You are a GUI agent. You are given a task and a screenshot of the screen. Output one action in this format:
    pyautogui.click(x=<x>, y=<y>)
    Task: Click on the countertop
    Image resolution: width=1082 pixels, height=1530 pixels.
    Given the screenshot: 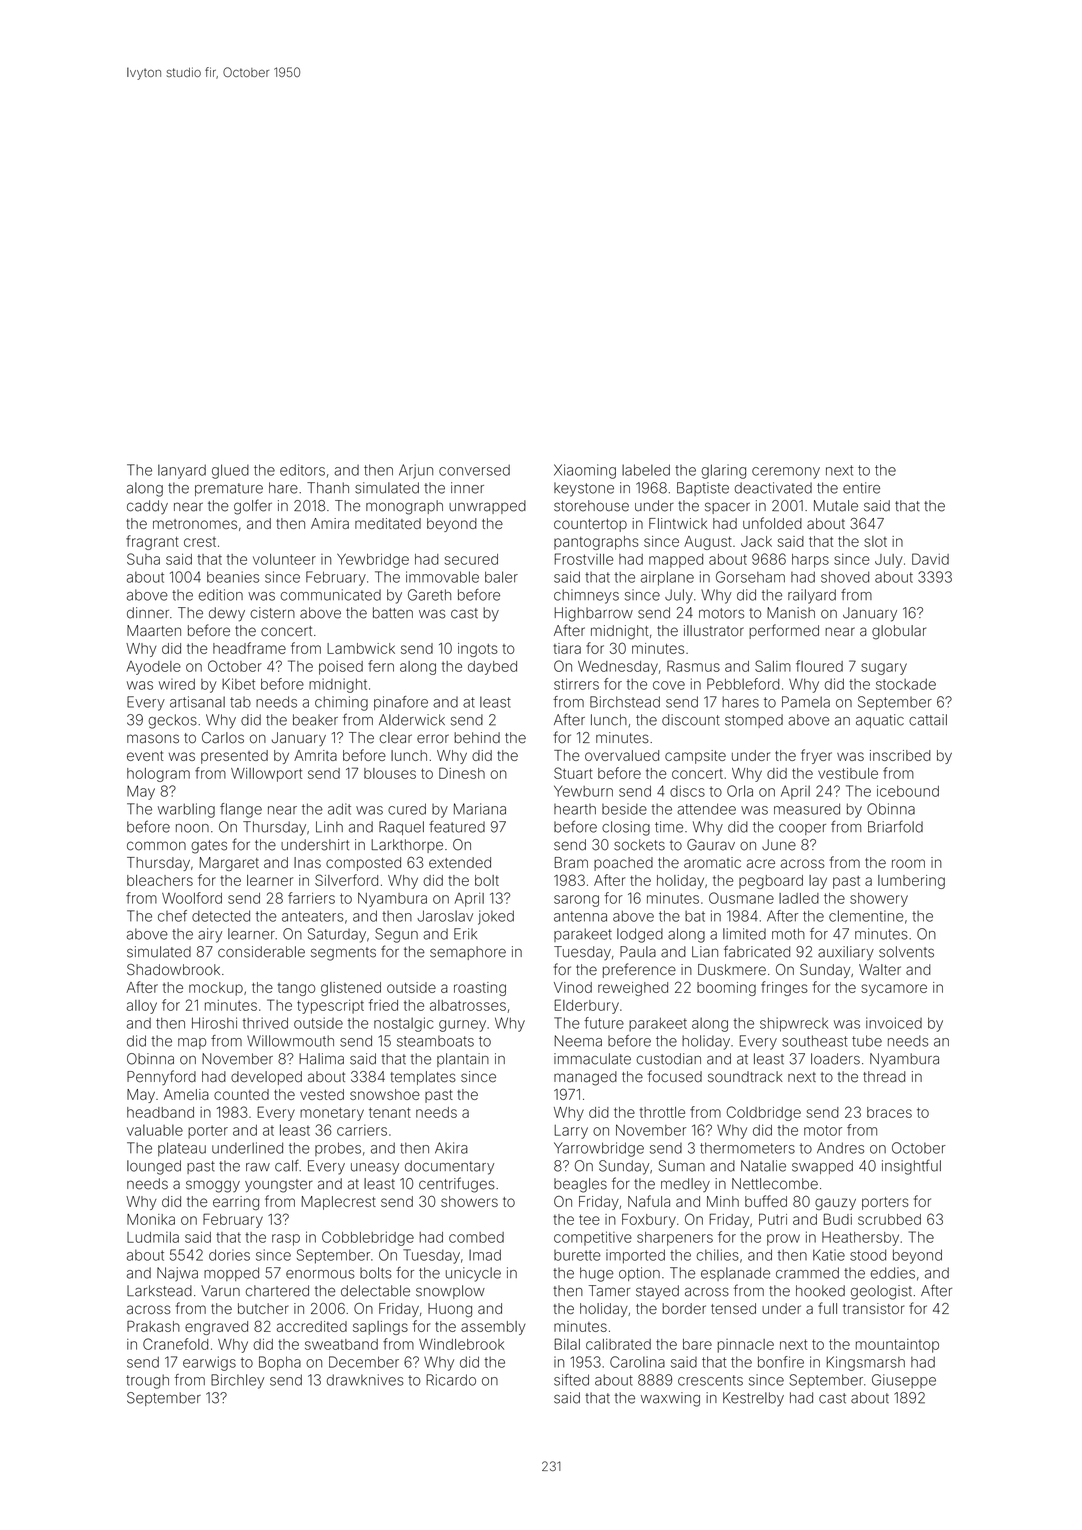 What is the action you would take?
    pyautogui.click(x=590, y=525)
